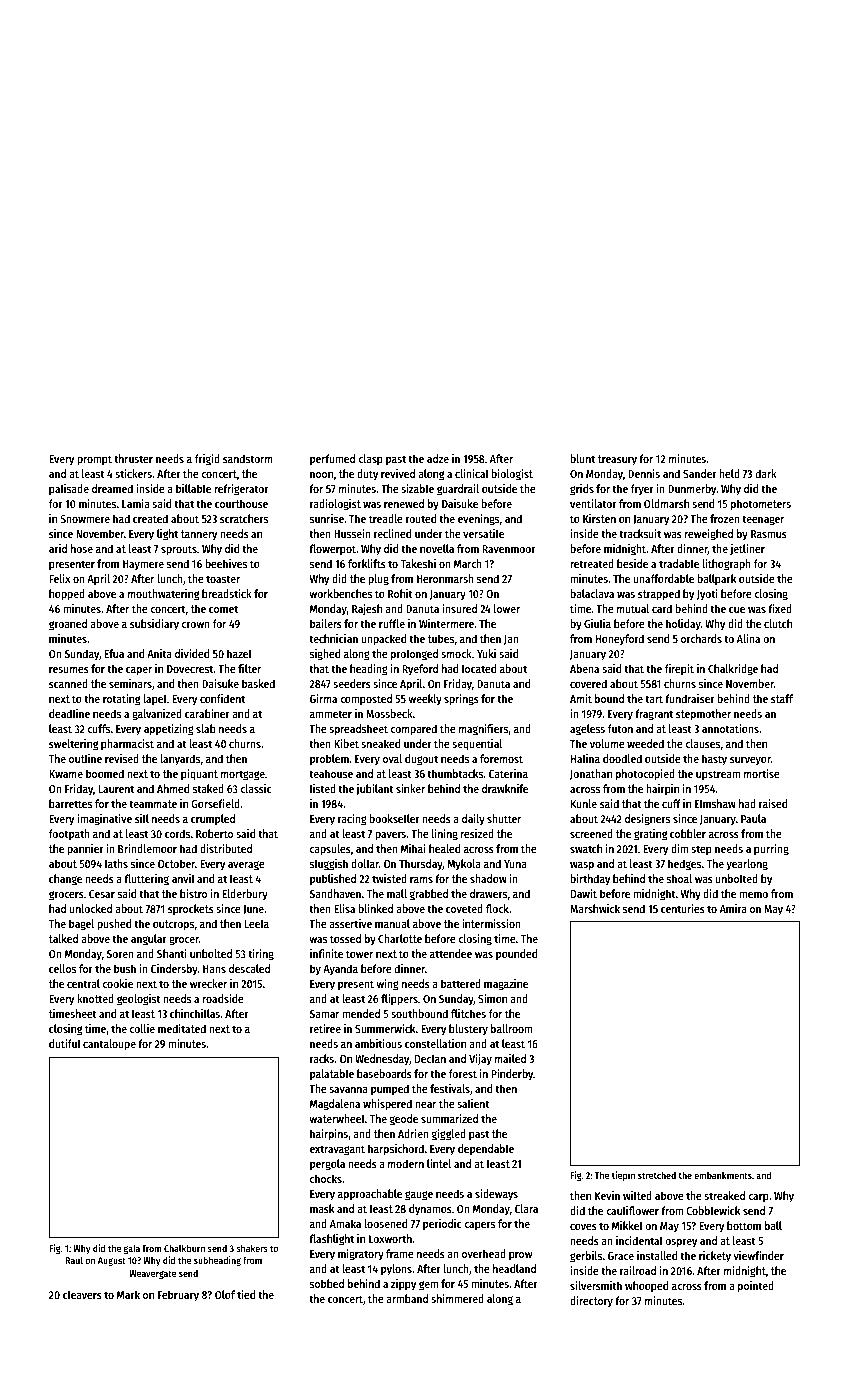  What do you see at coordinates (666, 503) in the page?
I see `Oldmarsh` at bounding box center [666, 503].
